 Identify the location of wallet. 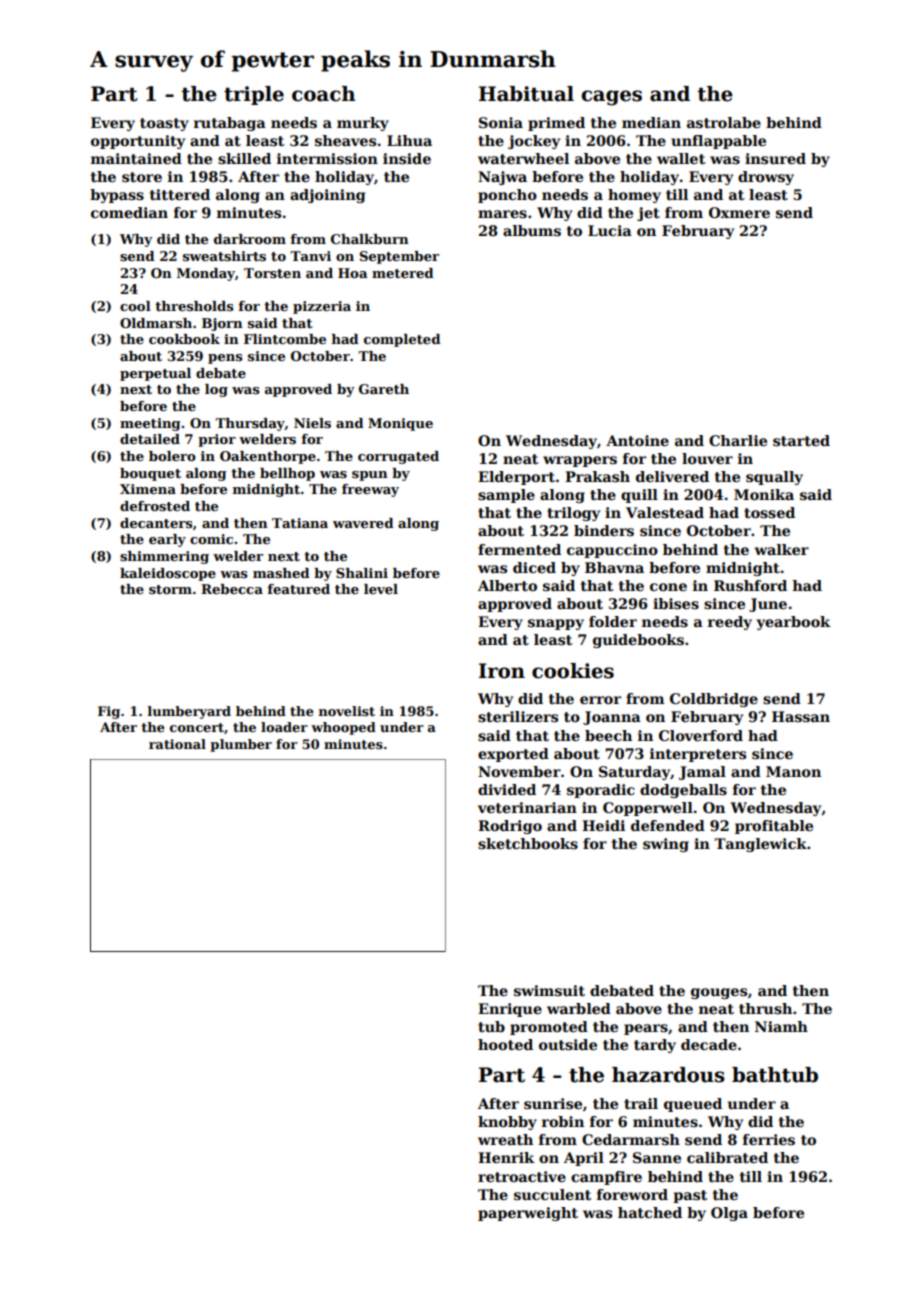
(681, 158).
